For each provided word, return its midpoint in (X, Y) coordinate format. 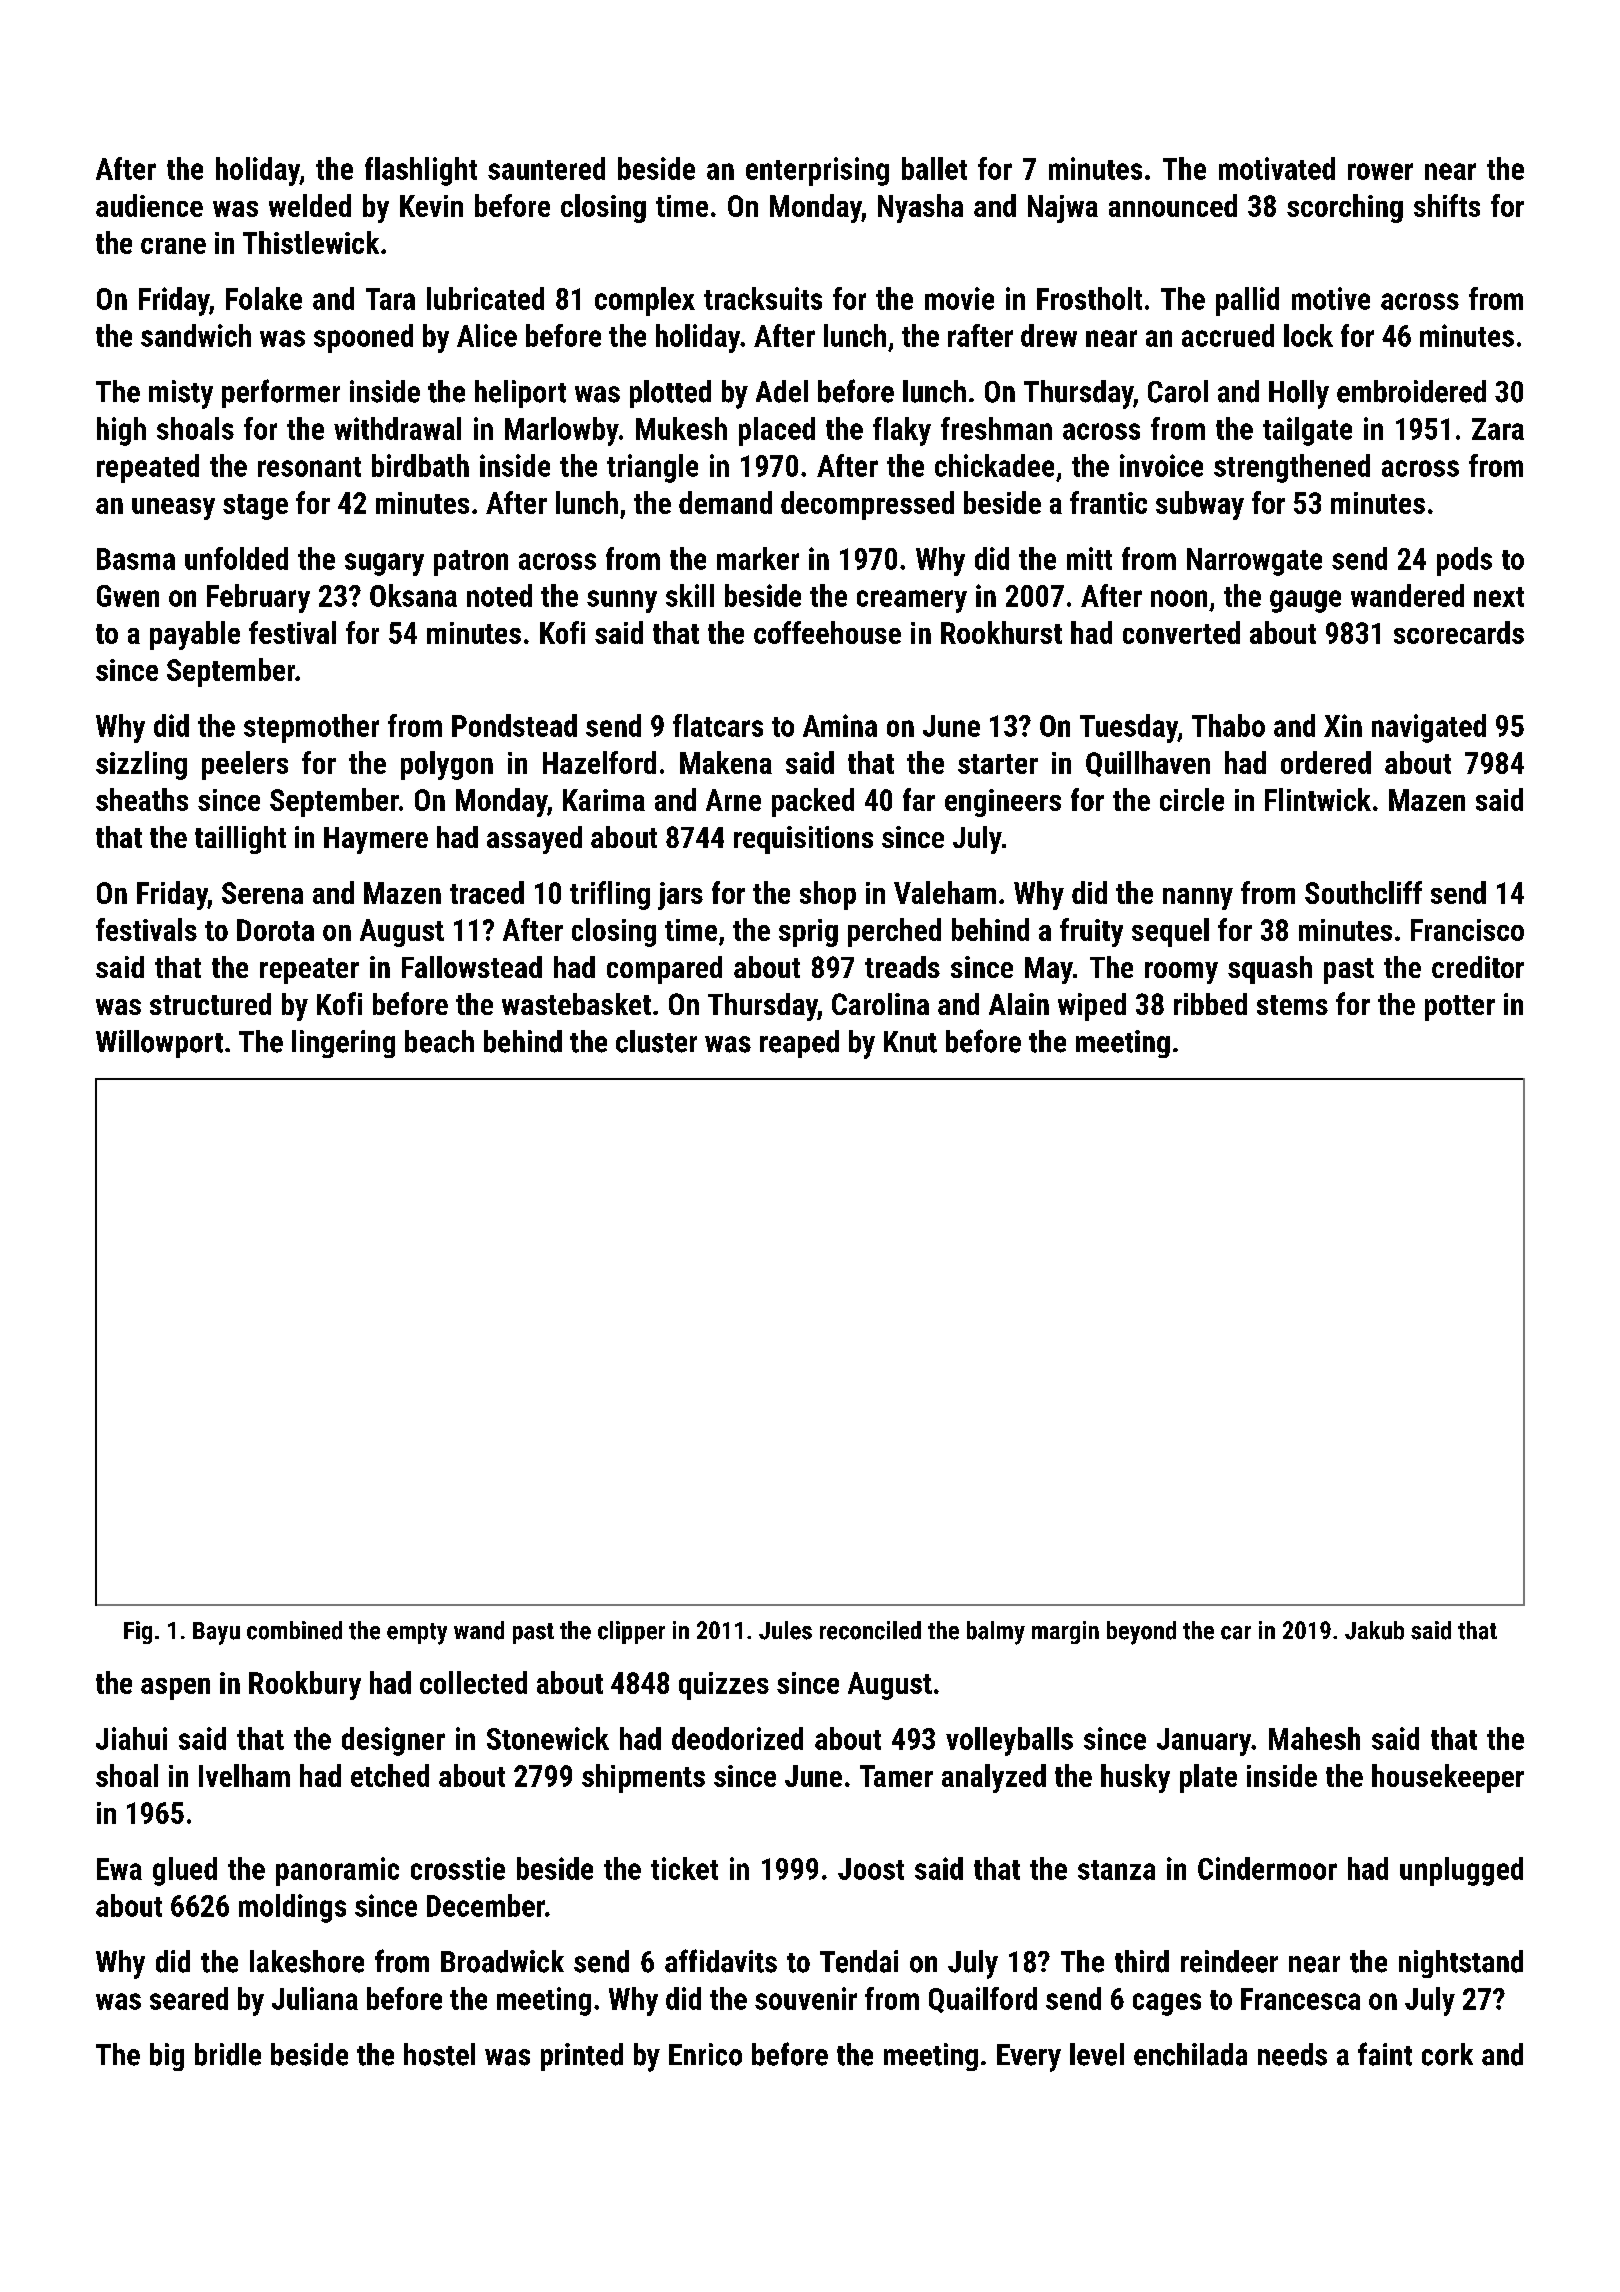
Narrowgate (1254, 562)
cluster (656, 1041)
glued (185, 1871)
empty (417, 1634)
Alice (487, 335)
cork (1447, 2054)
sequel (1170, 932)
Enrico (705, 2054)
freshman (996, 428)
